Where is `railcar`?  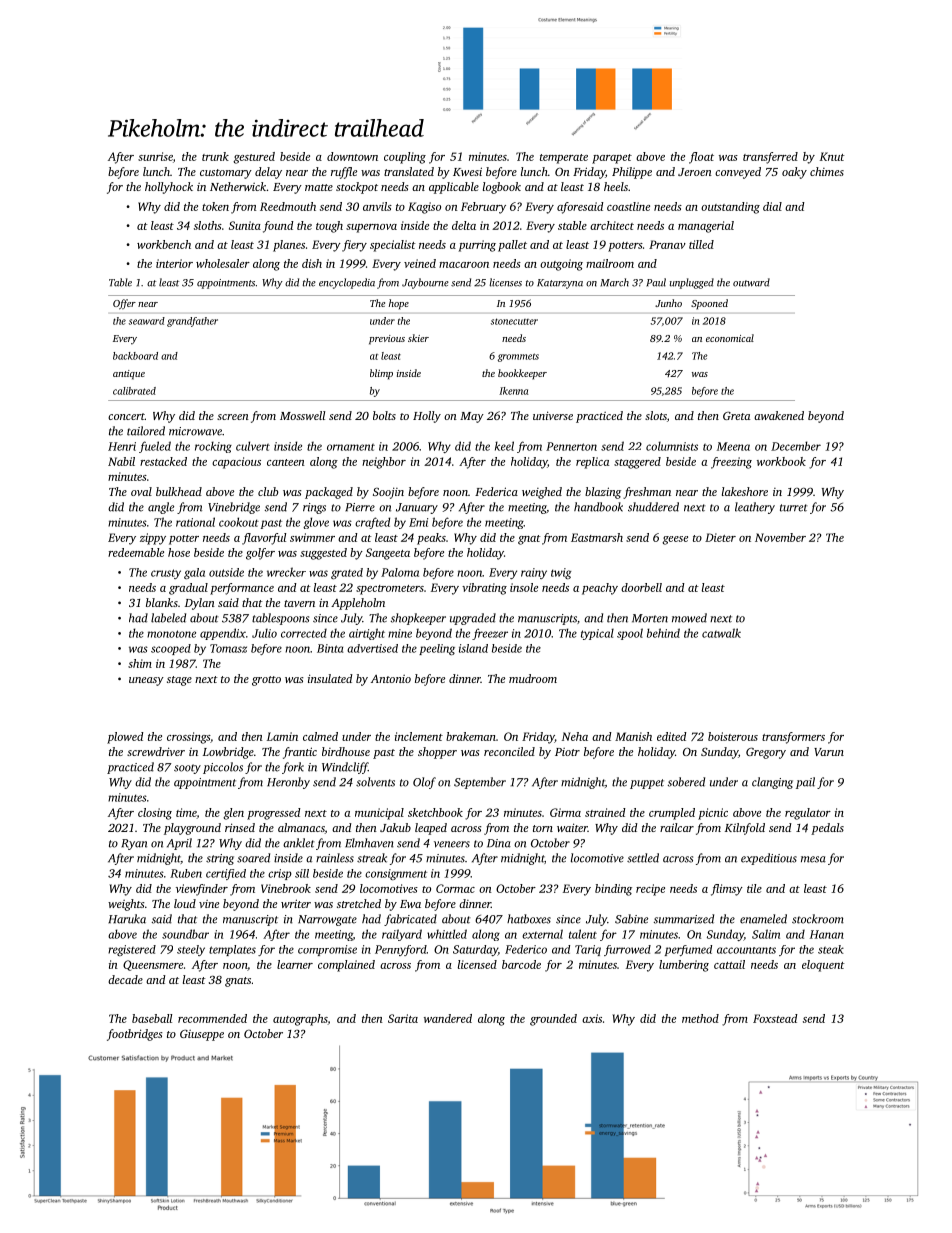
railcar is located at coordinates (677, 827).
